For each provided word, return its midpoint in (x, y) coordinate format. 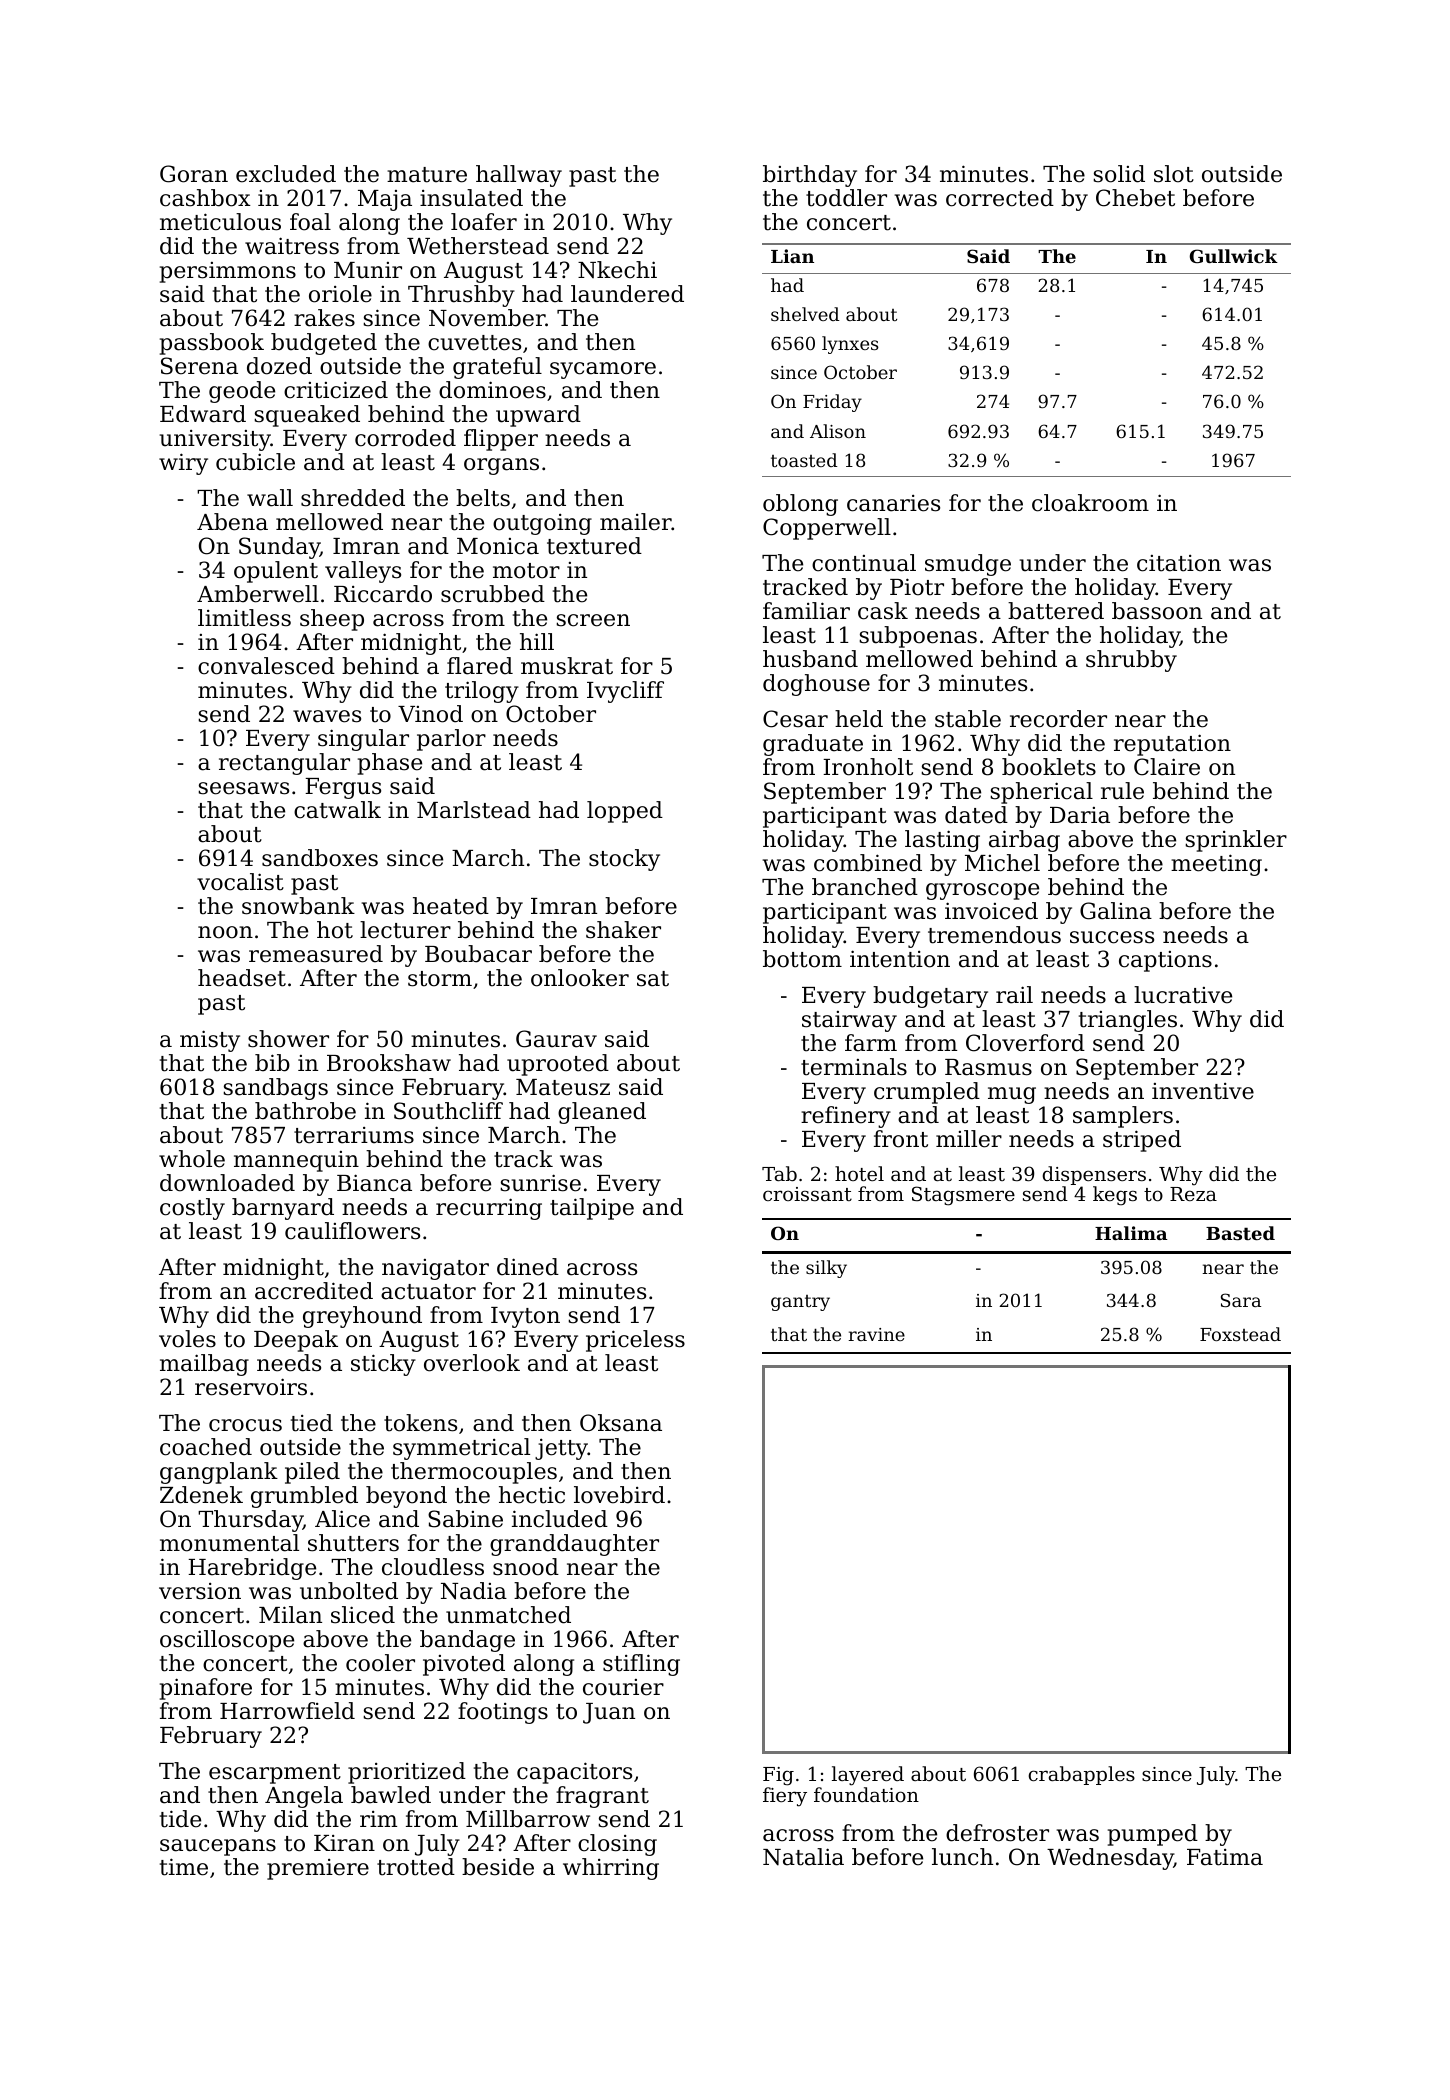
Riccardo (383, 594)
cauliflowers (352, 1231)
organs (501, 466)
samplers (1123, 1117)
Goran (194, 174)
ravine (877, 1334)
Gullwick (1234, 256)
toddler (846, 198)
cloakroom (1090, 503)
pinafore (206, 1689)
